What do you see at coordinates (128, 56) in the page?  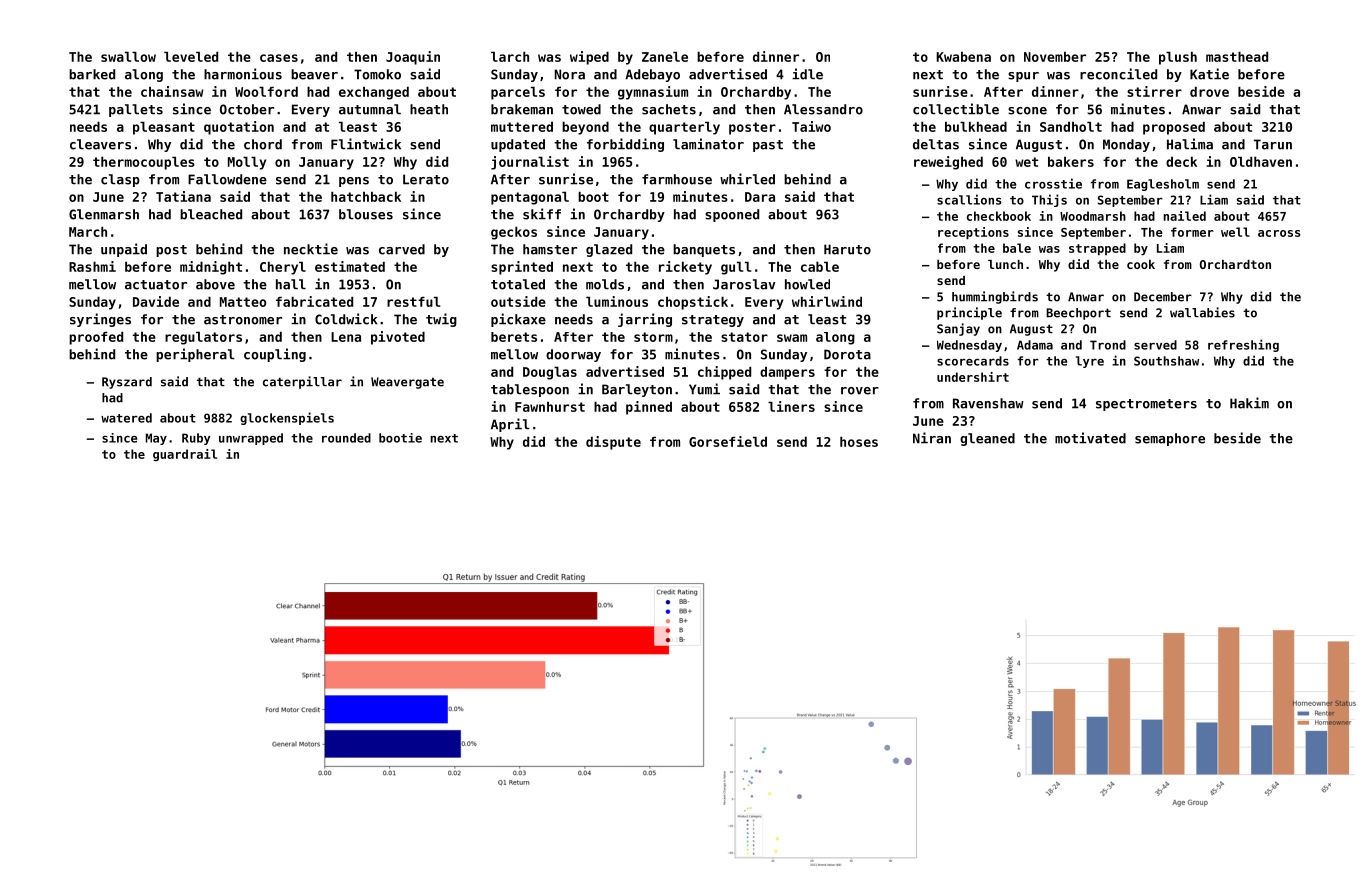 I see `swallow` at bounding box center [128, 56].
